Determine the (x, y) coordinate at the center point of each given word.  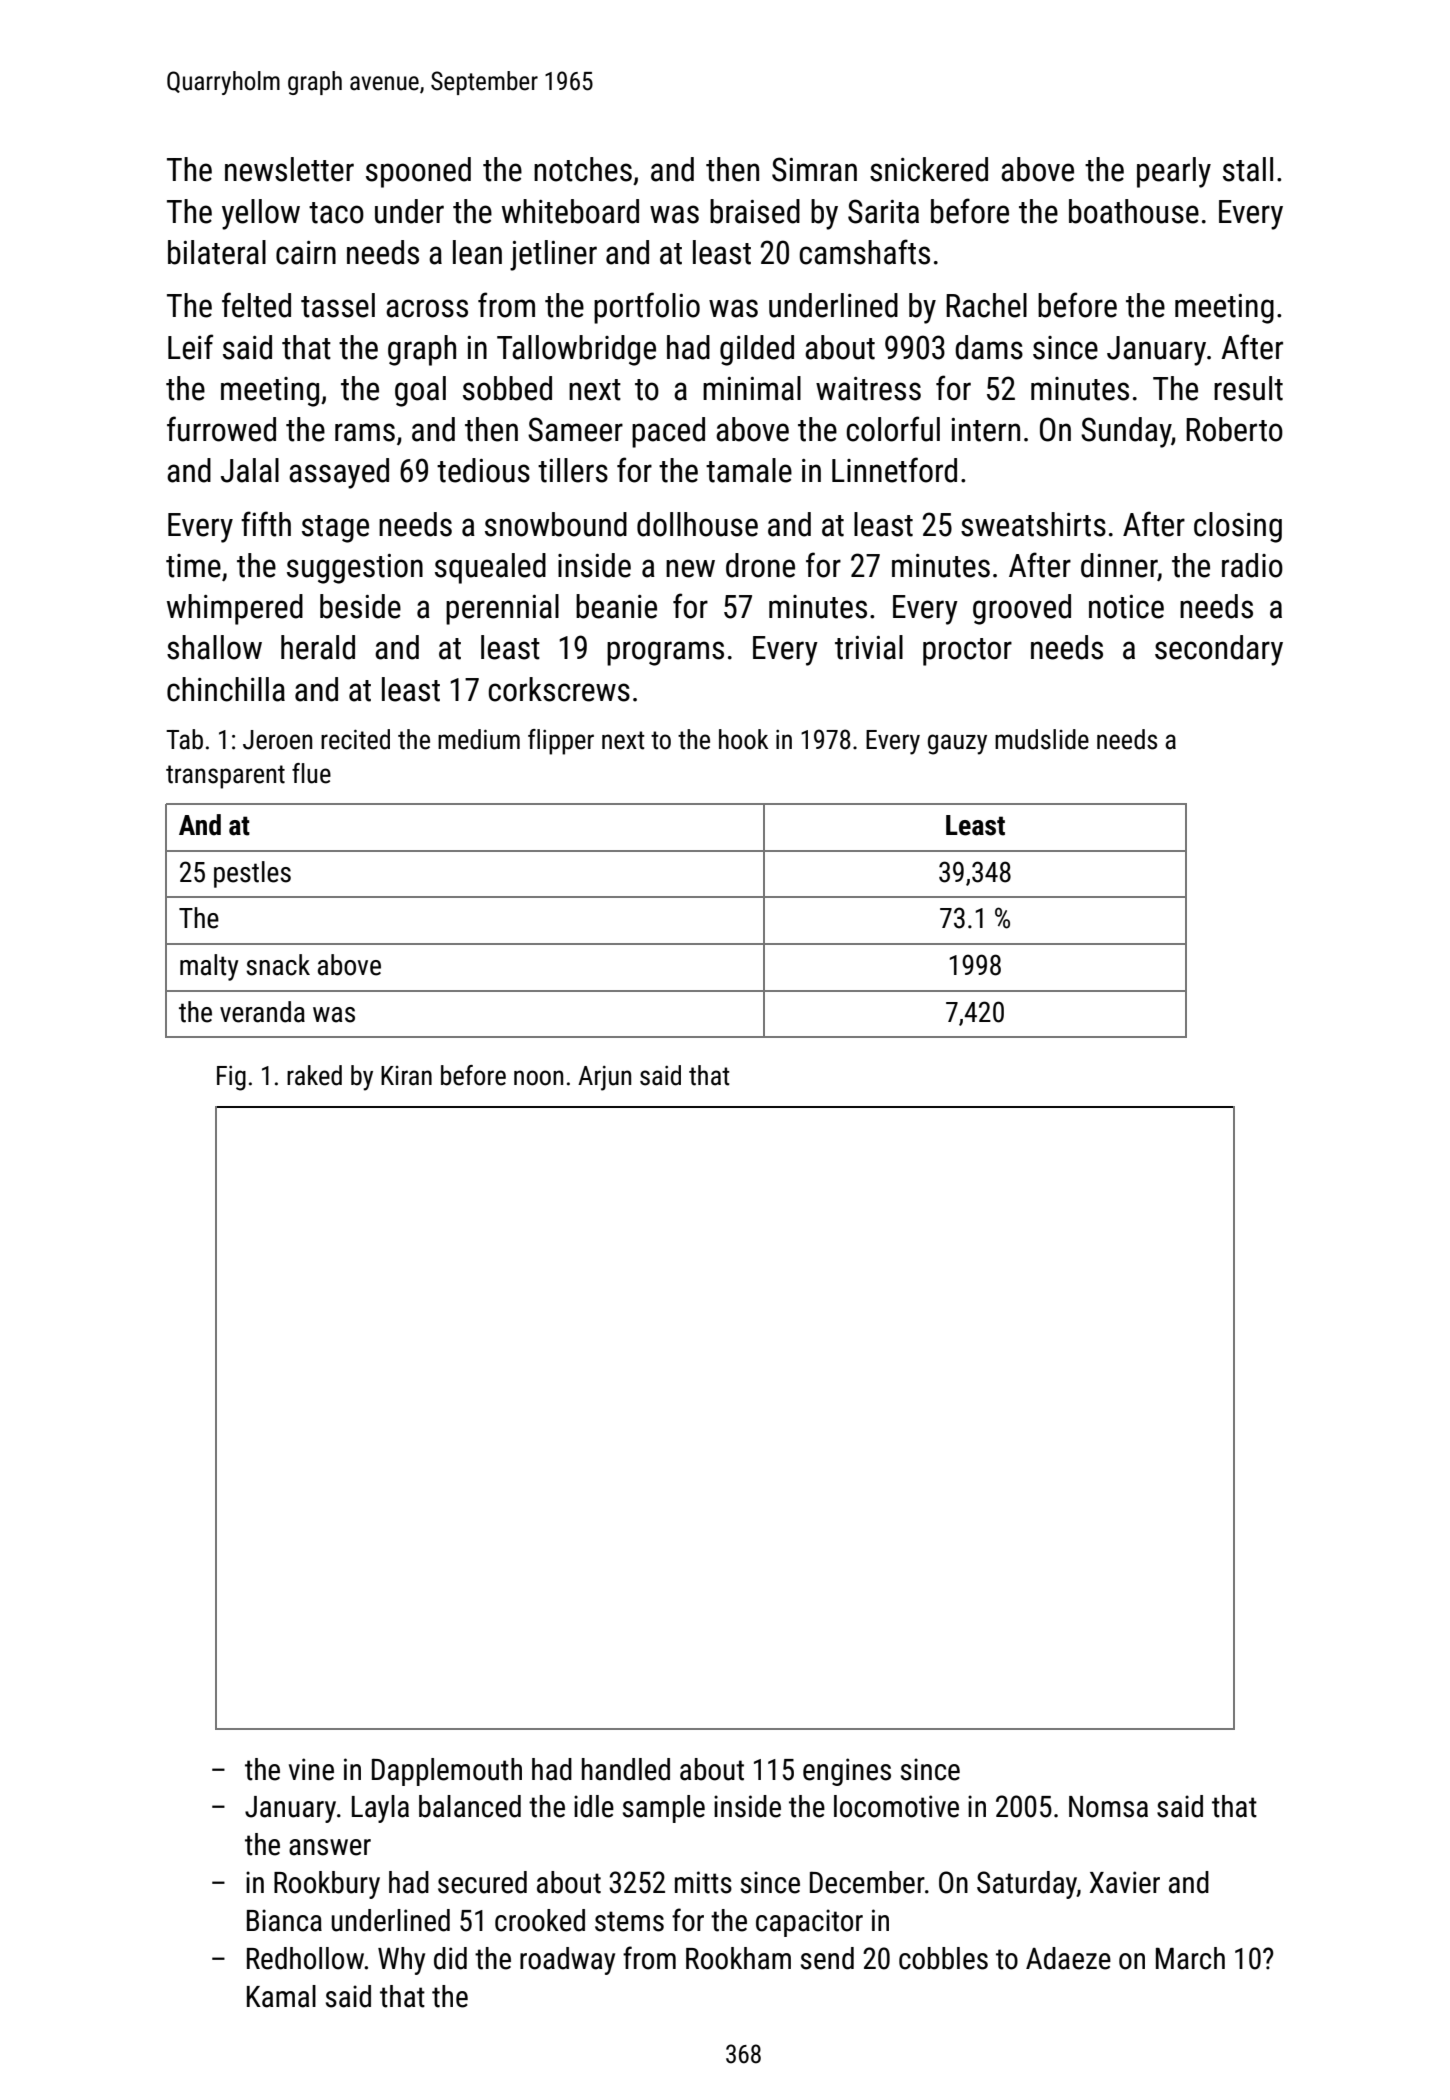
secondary (1219, 650)
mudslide (1042, 739)
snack (278, 965)
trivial (869, 647)
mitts (703, 1882)
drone (760, 565)
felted (256, 305)
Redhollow (306, 1958)
